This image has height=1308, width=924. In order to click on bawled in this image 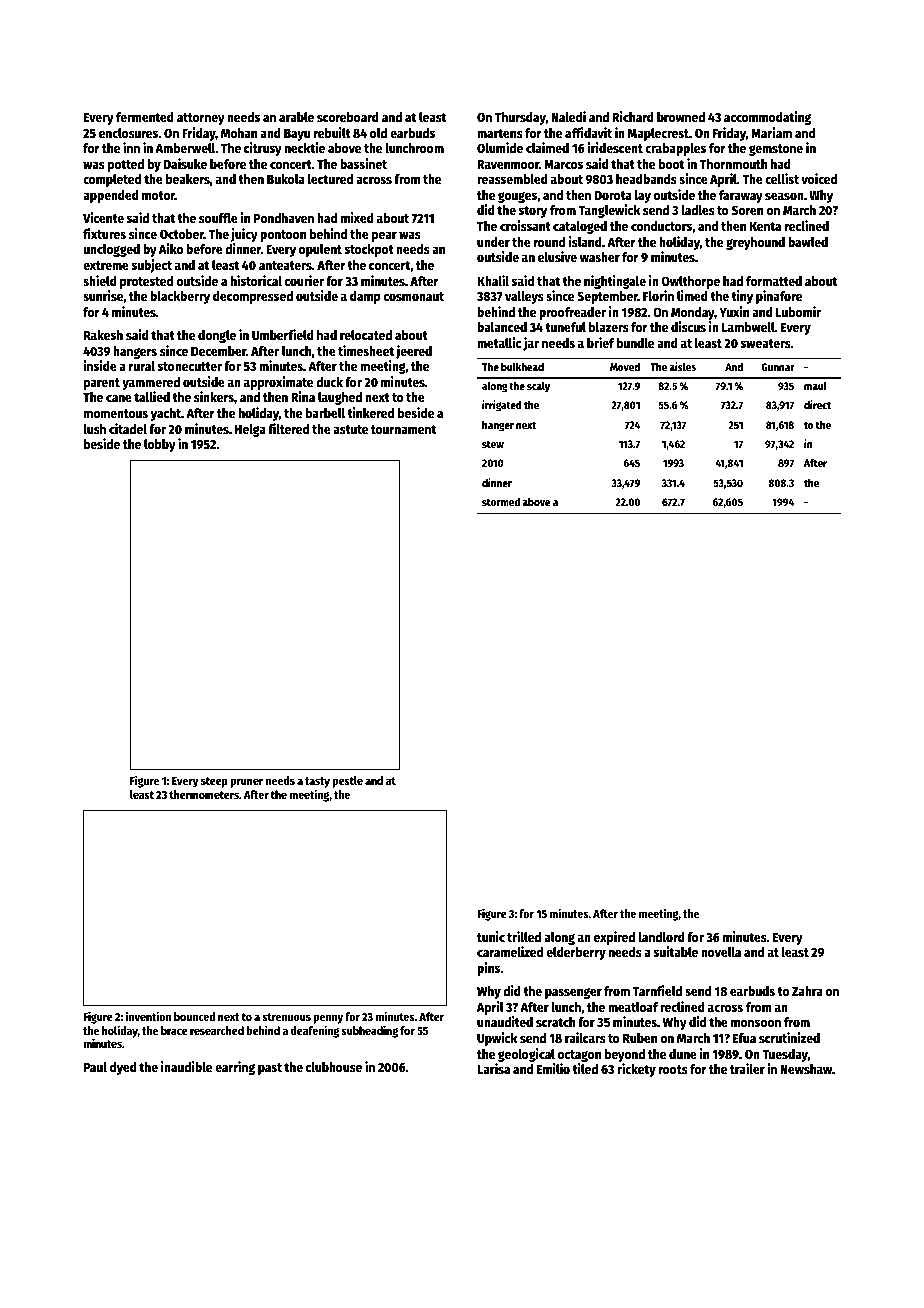, I will do `click(808, 242)`.
